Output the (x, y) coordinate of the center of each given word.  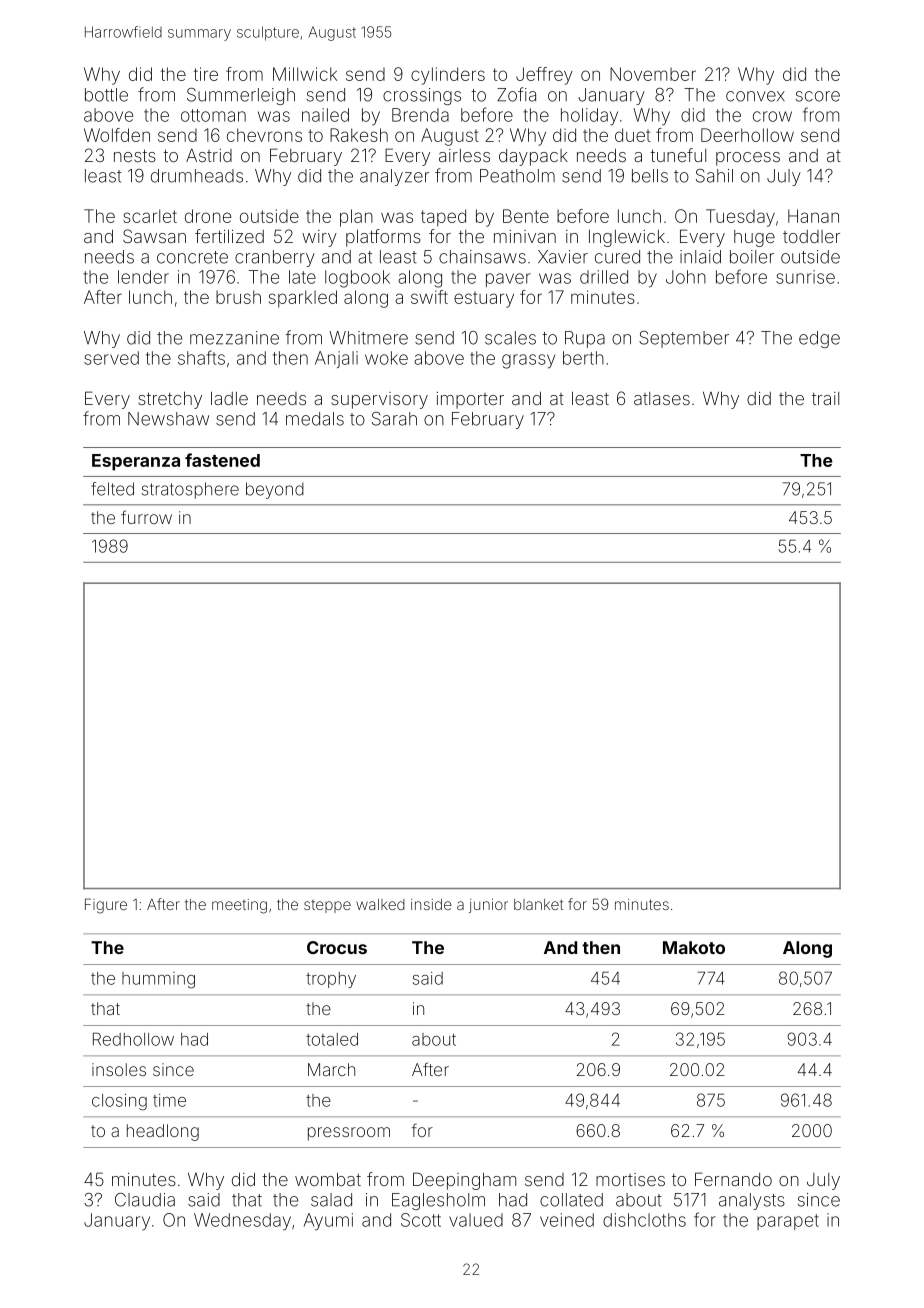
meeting (239, 906)
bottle (106, 95)
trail (825, 398)
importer (470, 400)
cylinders (448, 76)
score (818, 96)
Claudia (145, 1200)
